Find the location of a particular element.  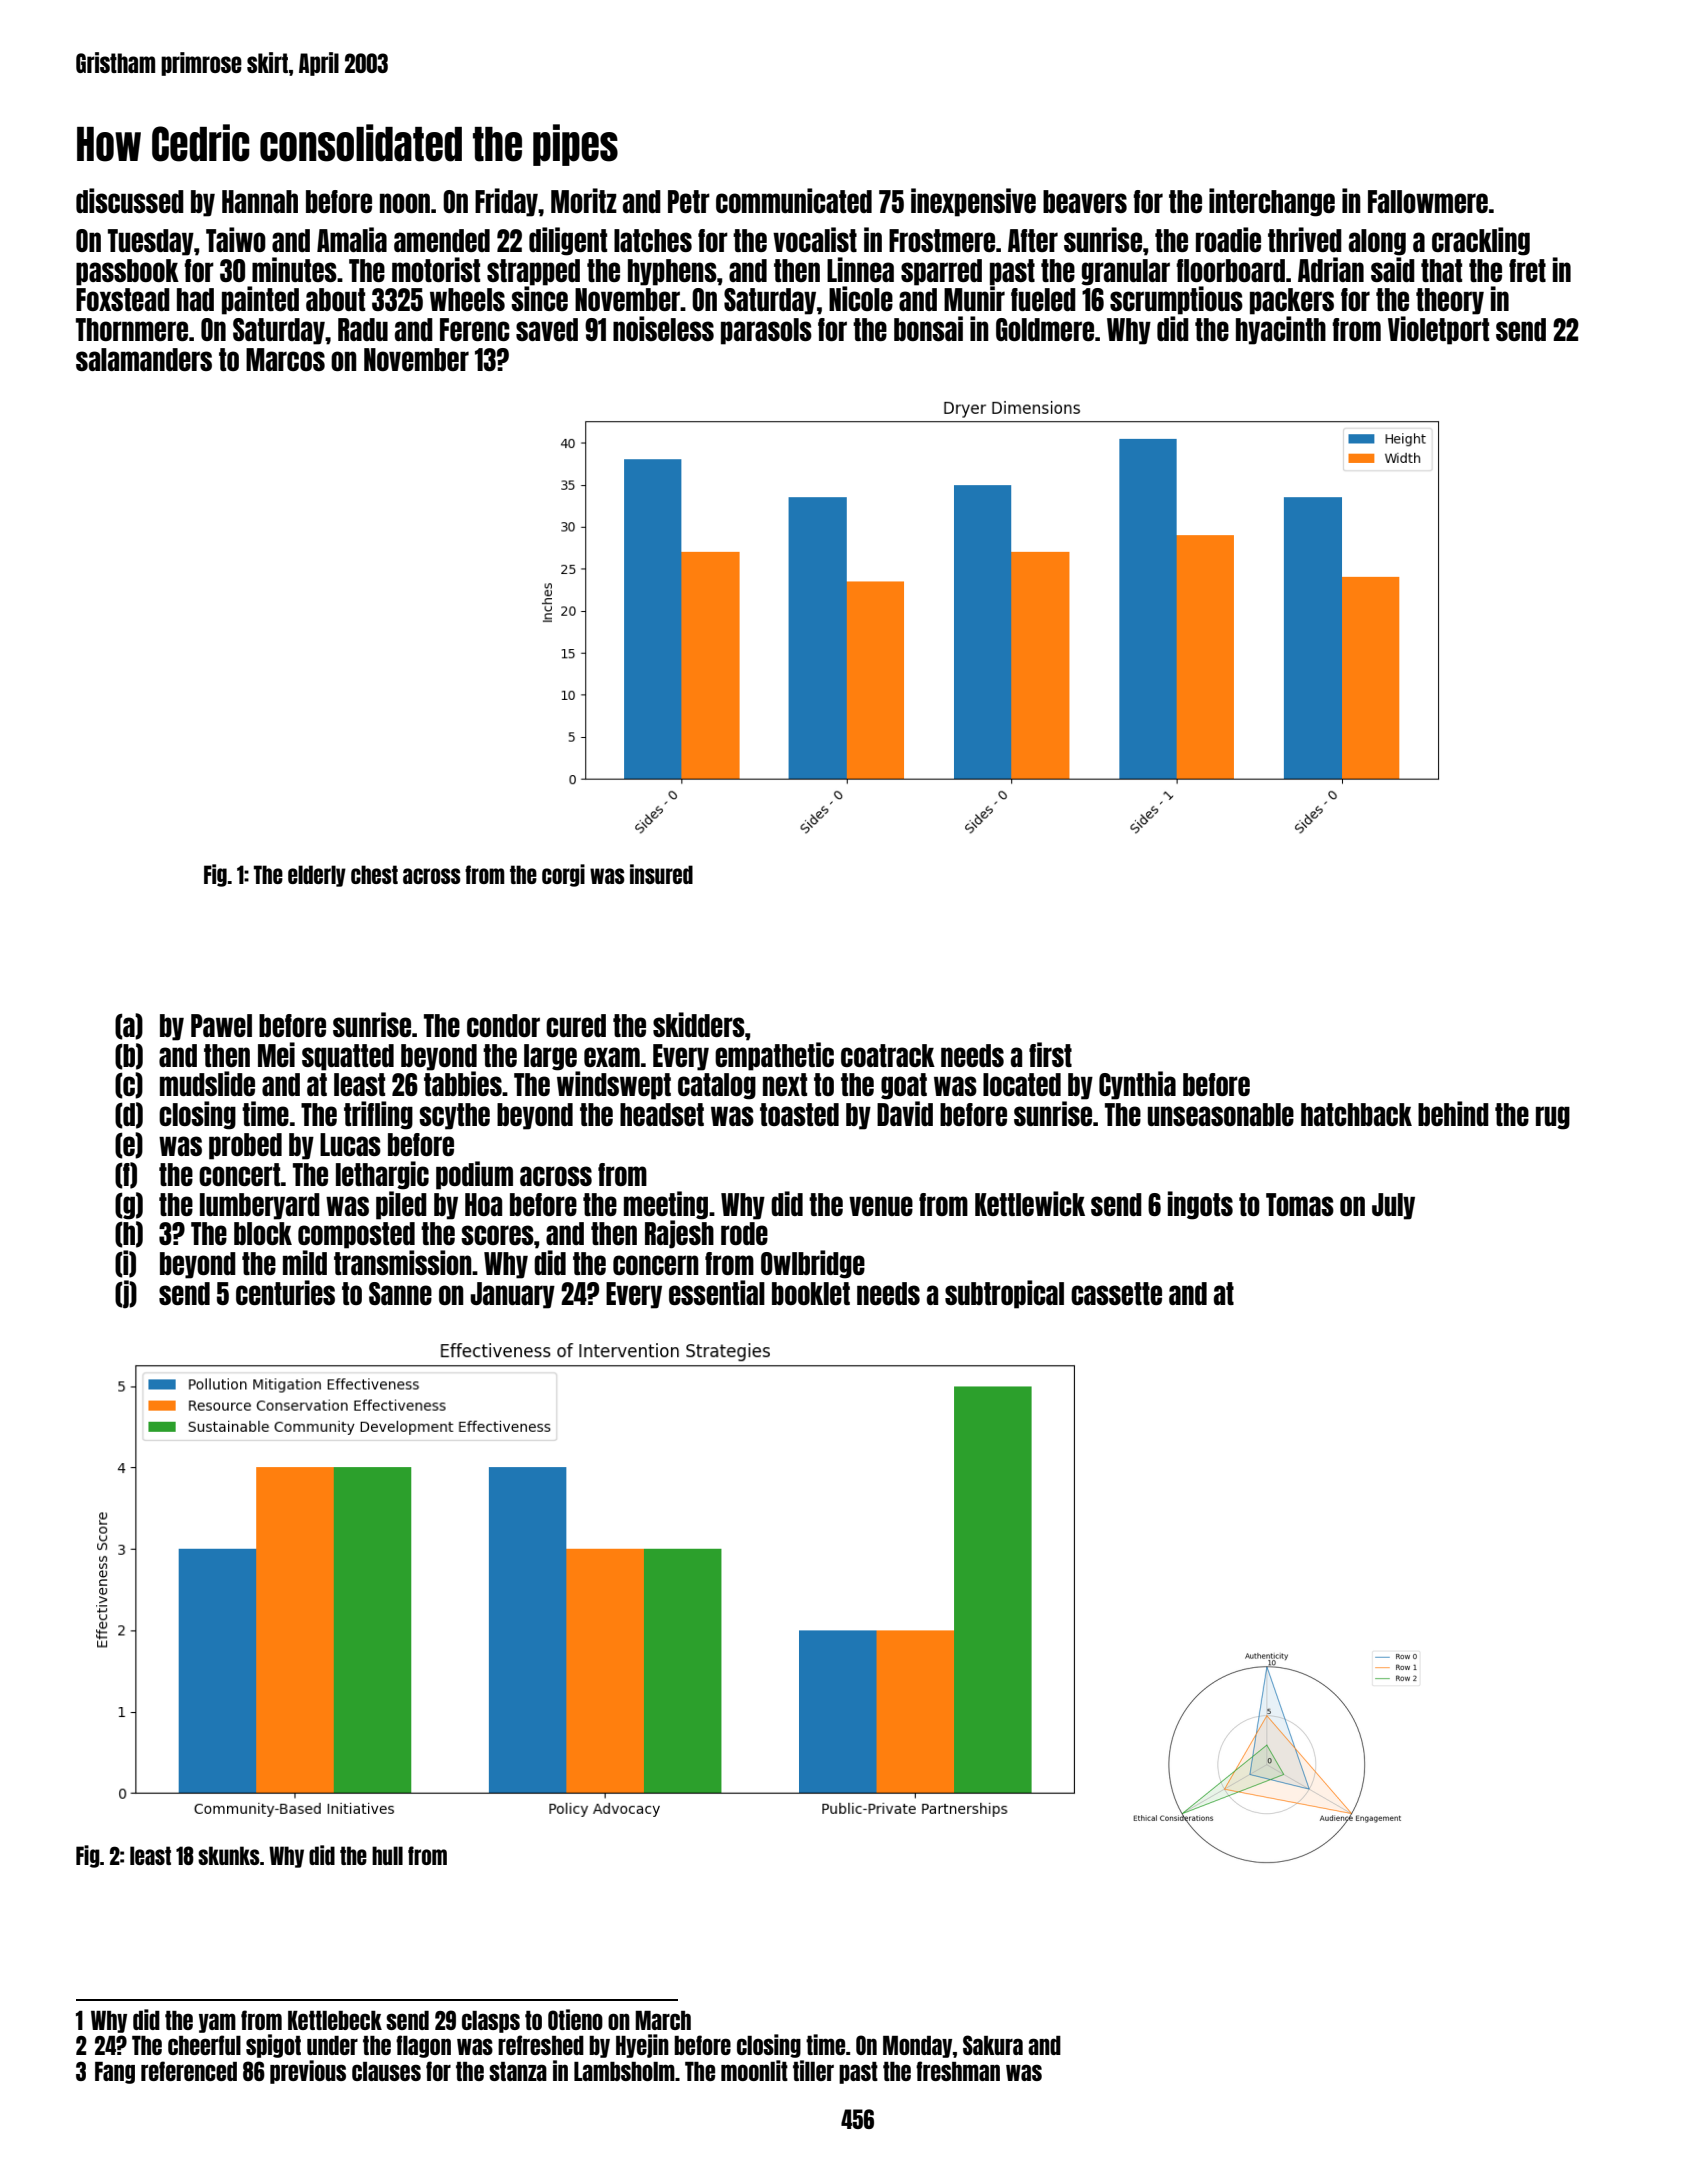

condor is located at coordinates (503, 1025).
